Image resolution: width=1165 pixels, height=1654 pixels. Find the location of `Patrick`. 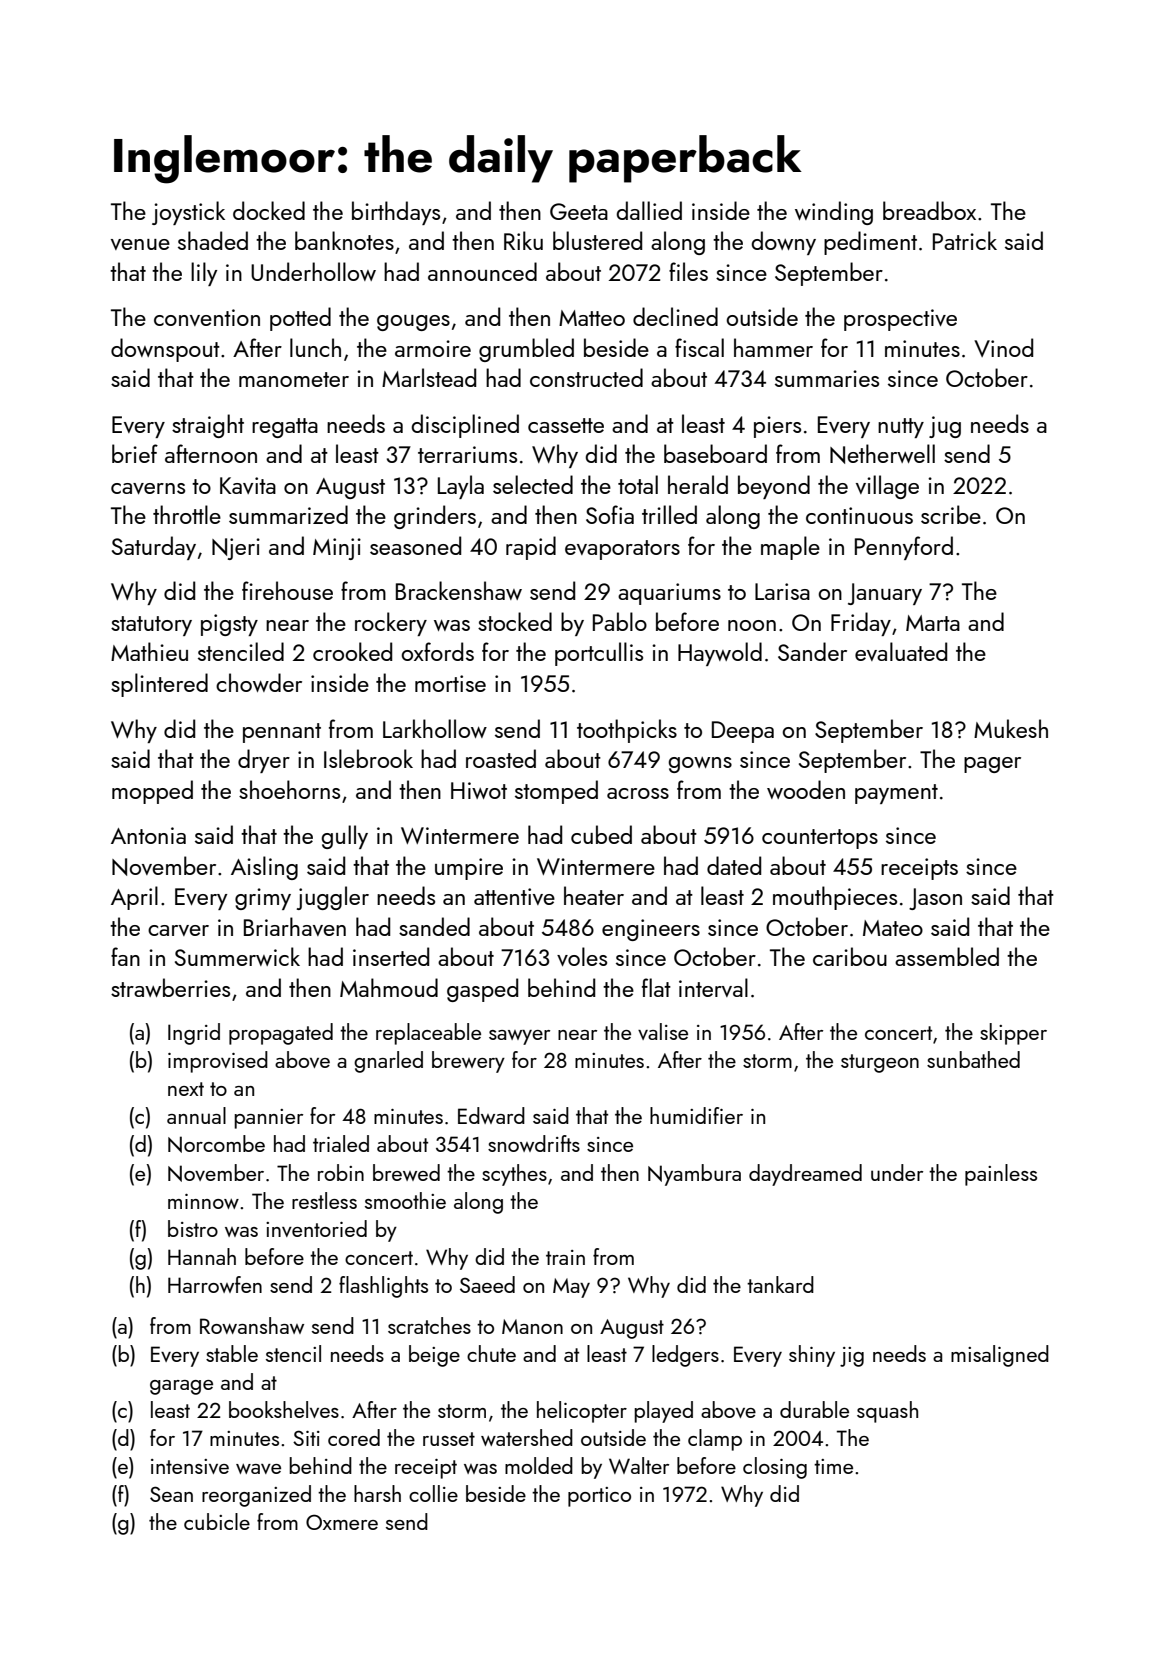

Patrick is located at coordinates (965, 240).
